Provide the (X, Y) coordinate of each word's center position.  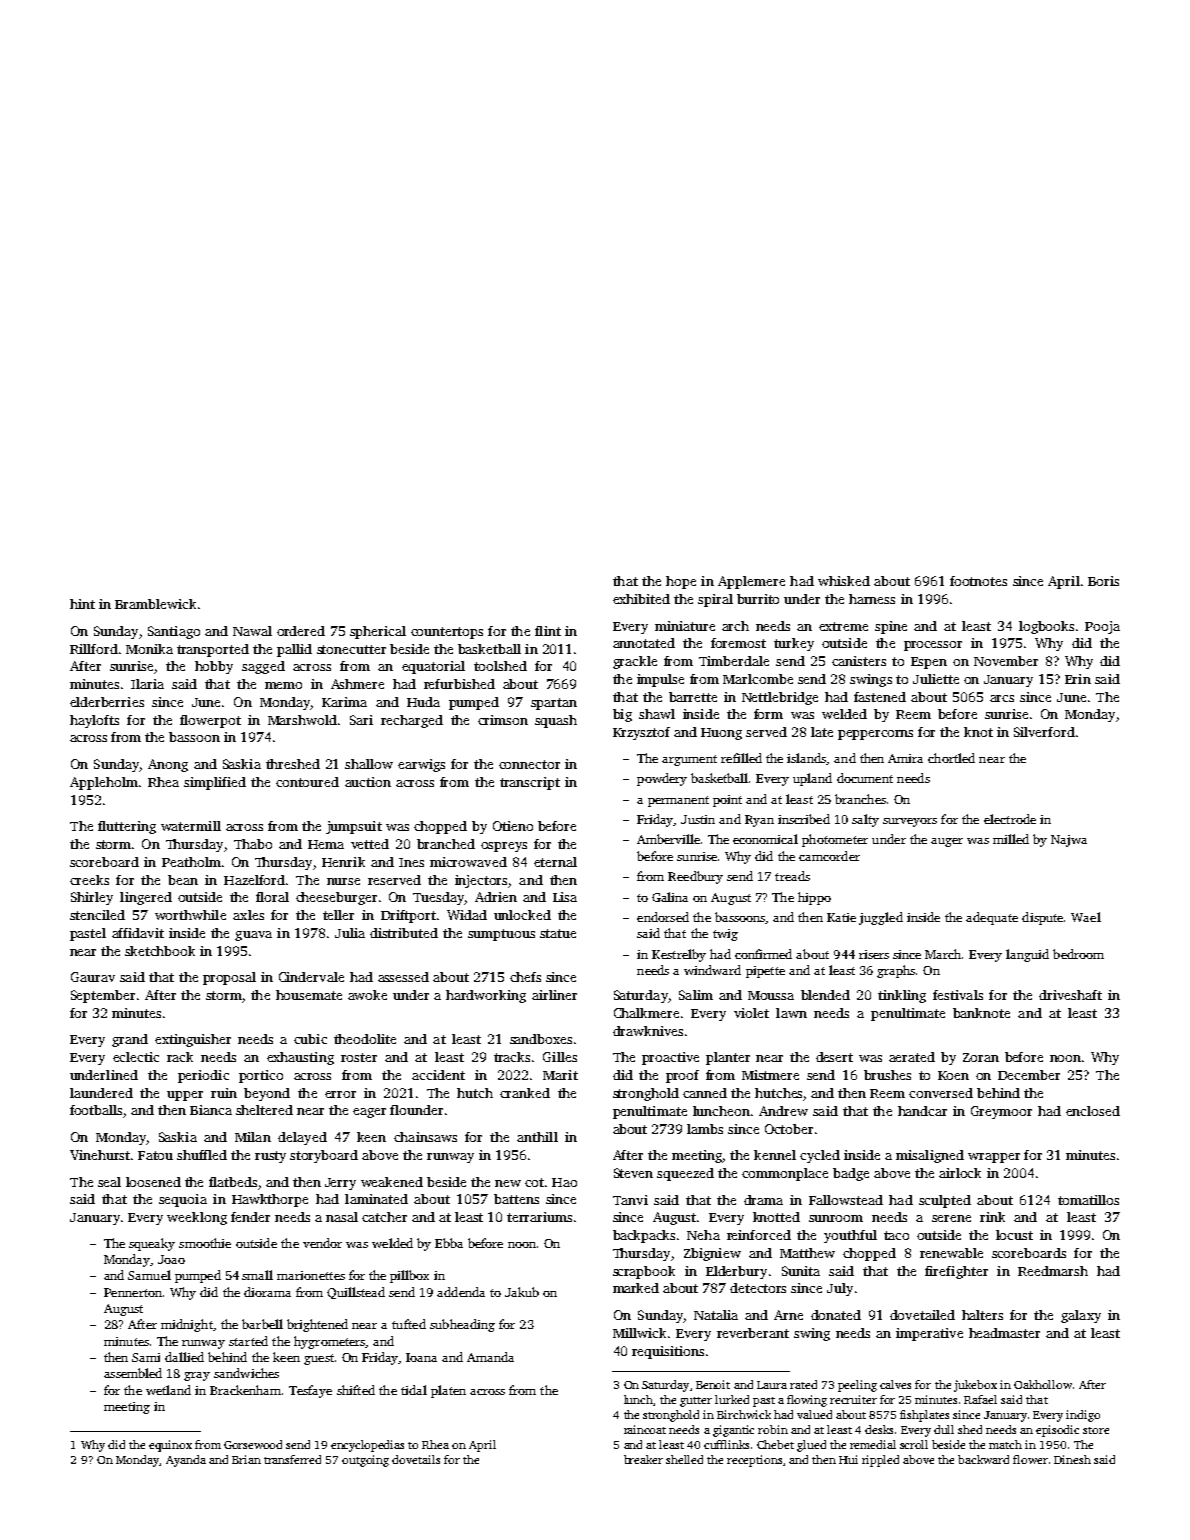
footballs (97, 1111)
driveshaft (1070, 995)
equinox (170, 1446)
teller (338, 915)
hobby (214, 667)
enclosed (1093, 1111)
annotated (644, 643)
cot (534, 1182)
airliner (554, 995)
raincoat (645, 1429)
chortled (951, 758)
